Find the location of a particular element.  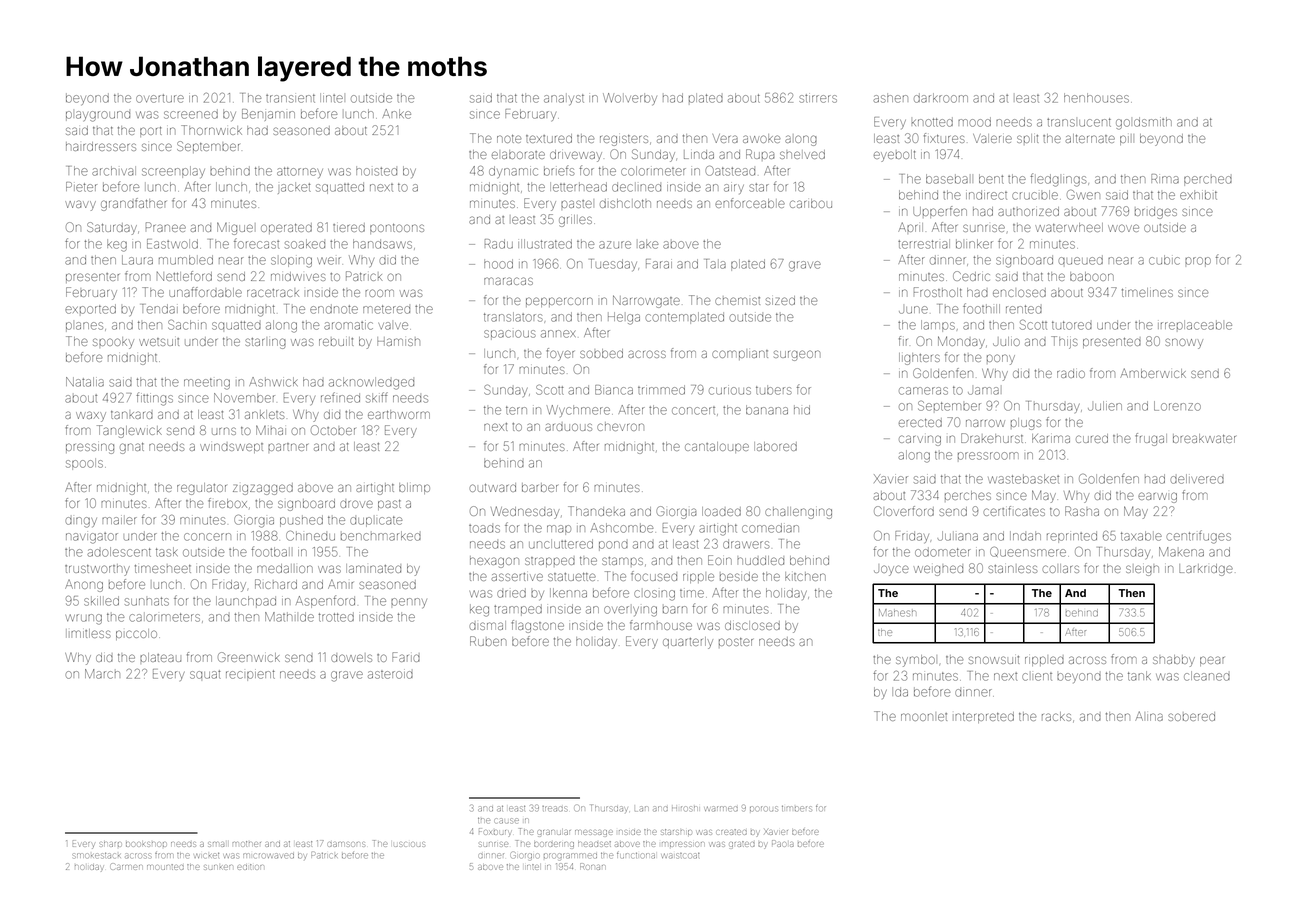

henhouses is located at coordinates (1096, 98).
